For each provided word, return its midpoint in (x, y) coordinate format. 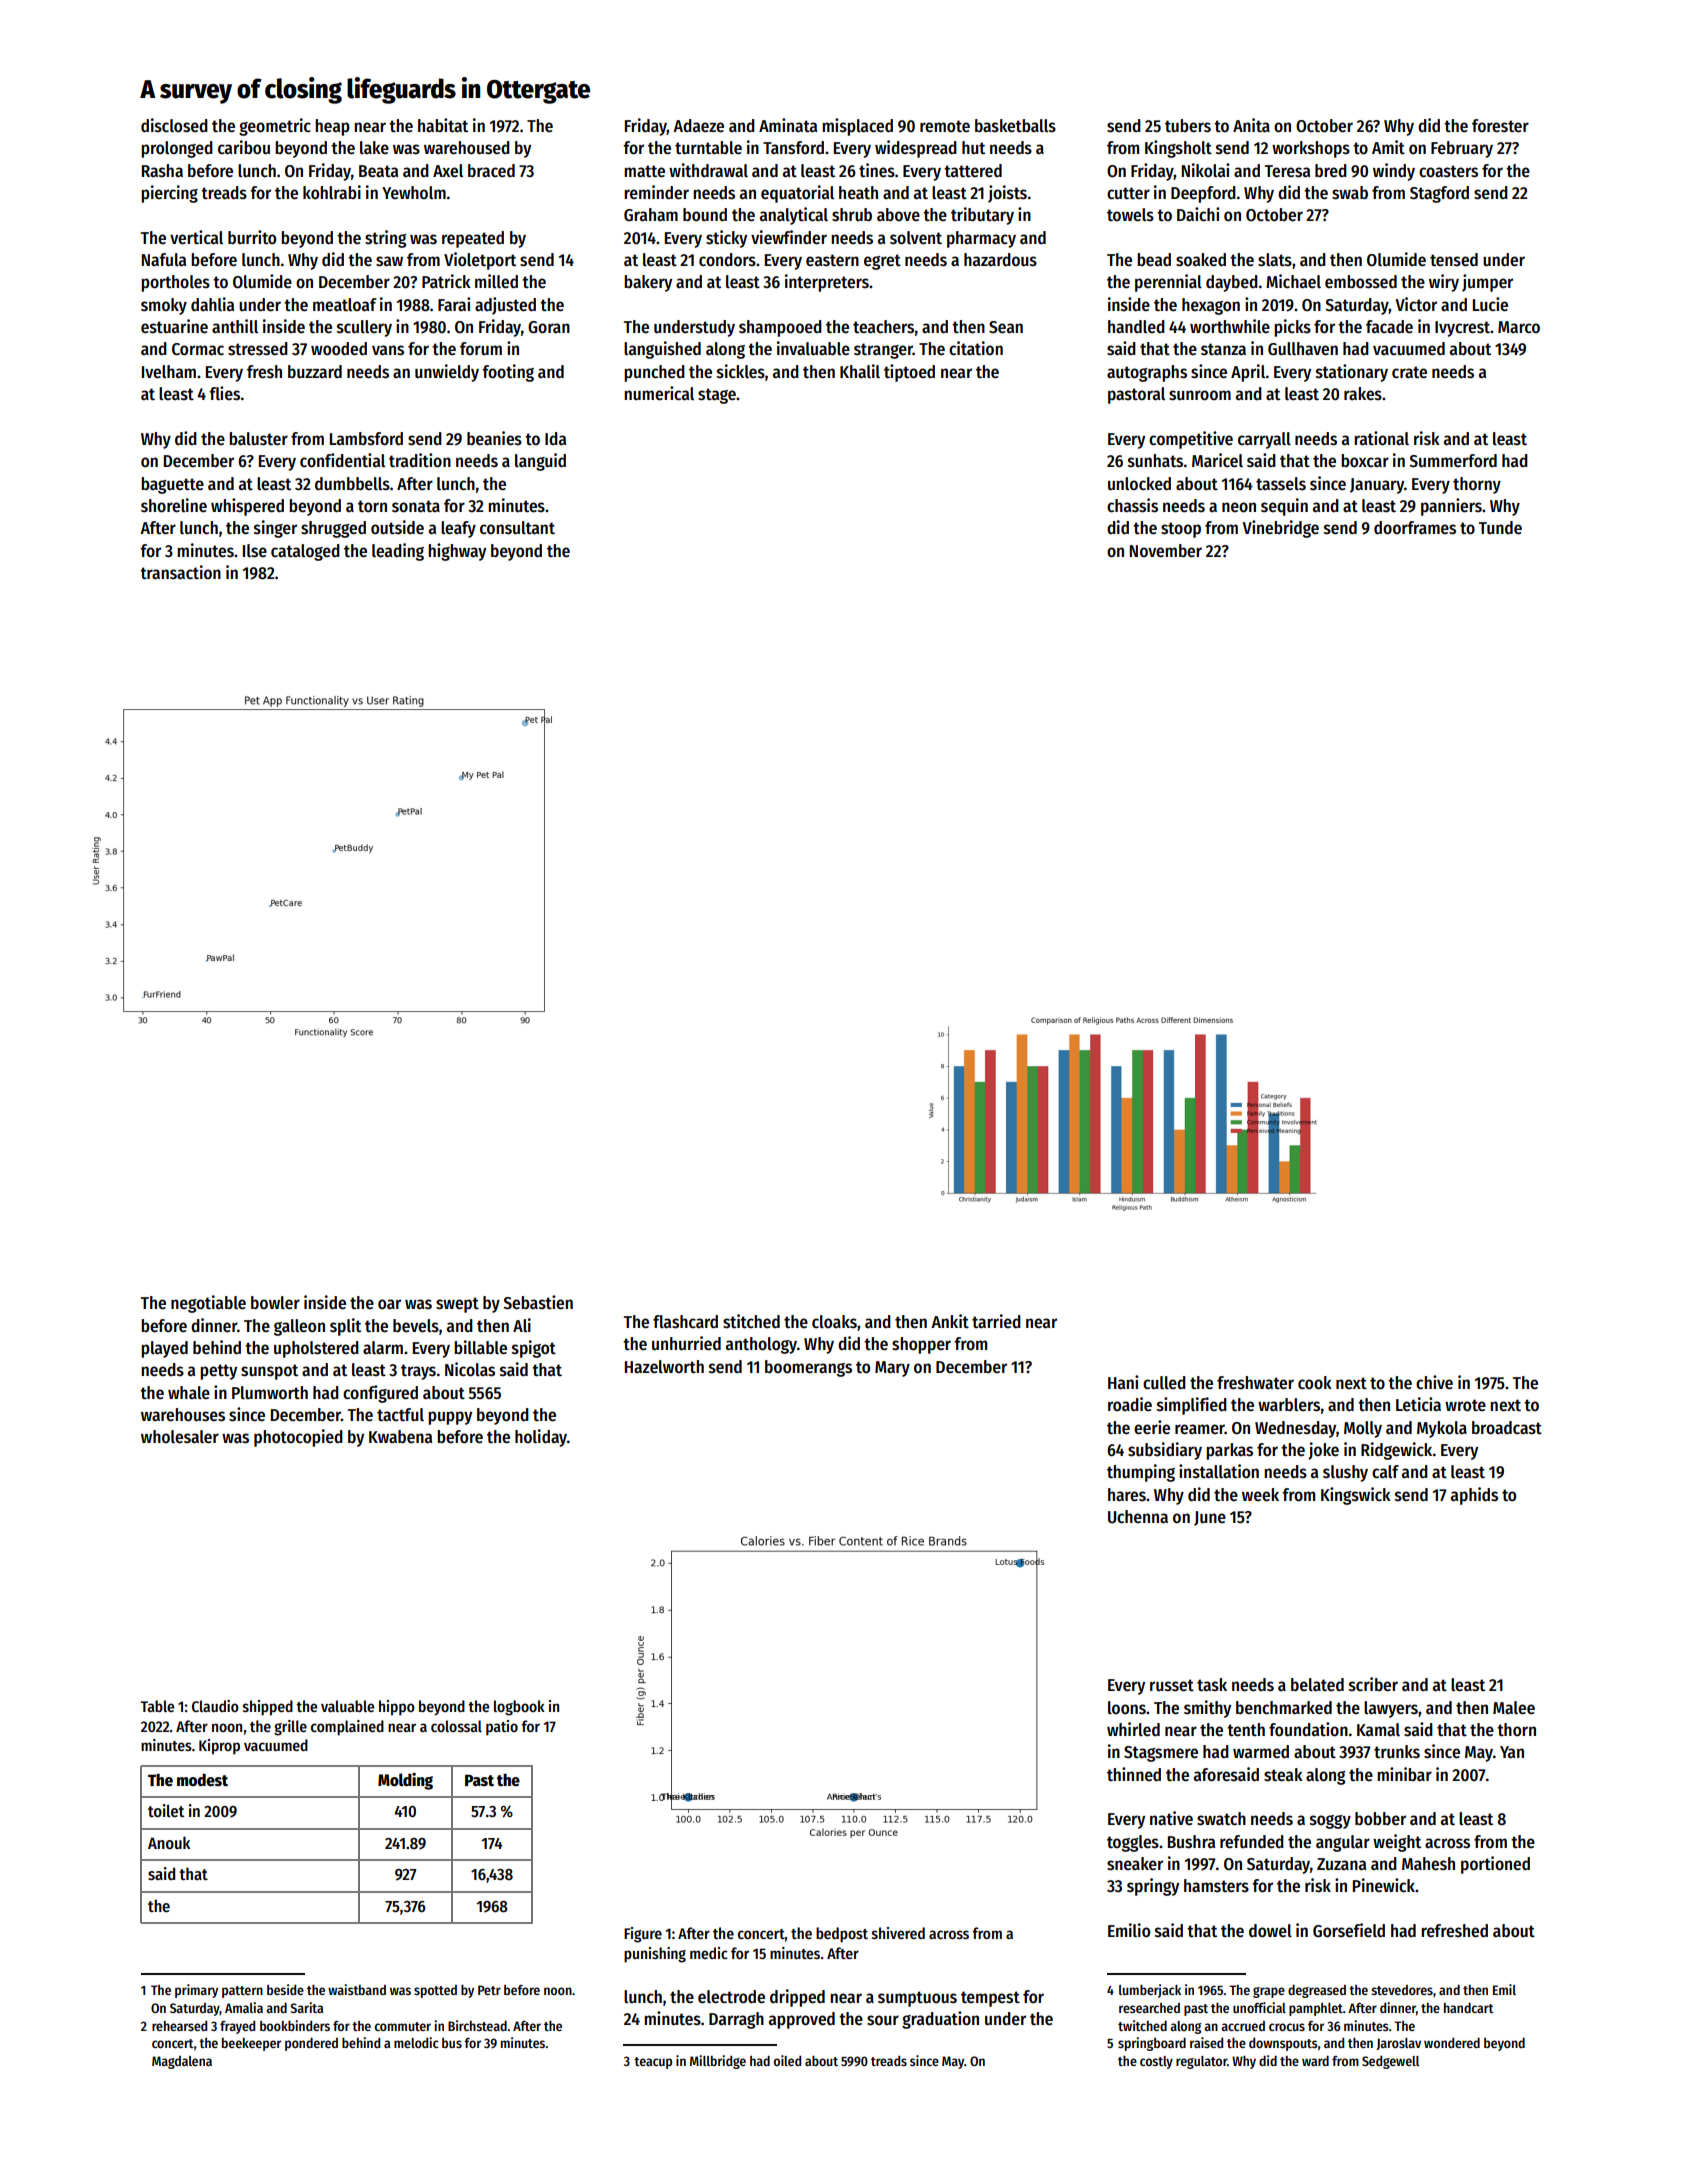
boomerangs (808, 1368)
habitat (443, 125)
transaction (180, 572)
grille (290, 1728)
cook (1315, 1383)
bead (1154, 260)
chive (1434, 1382)
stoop (1181, 530)
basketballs (1015, 126)
